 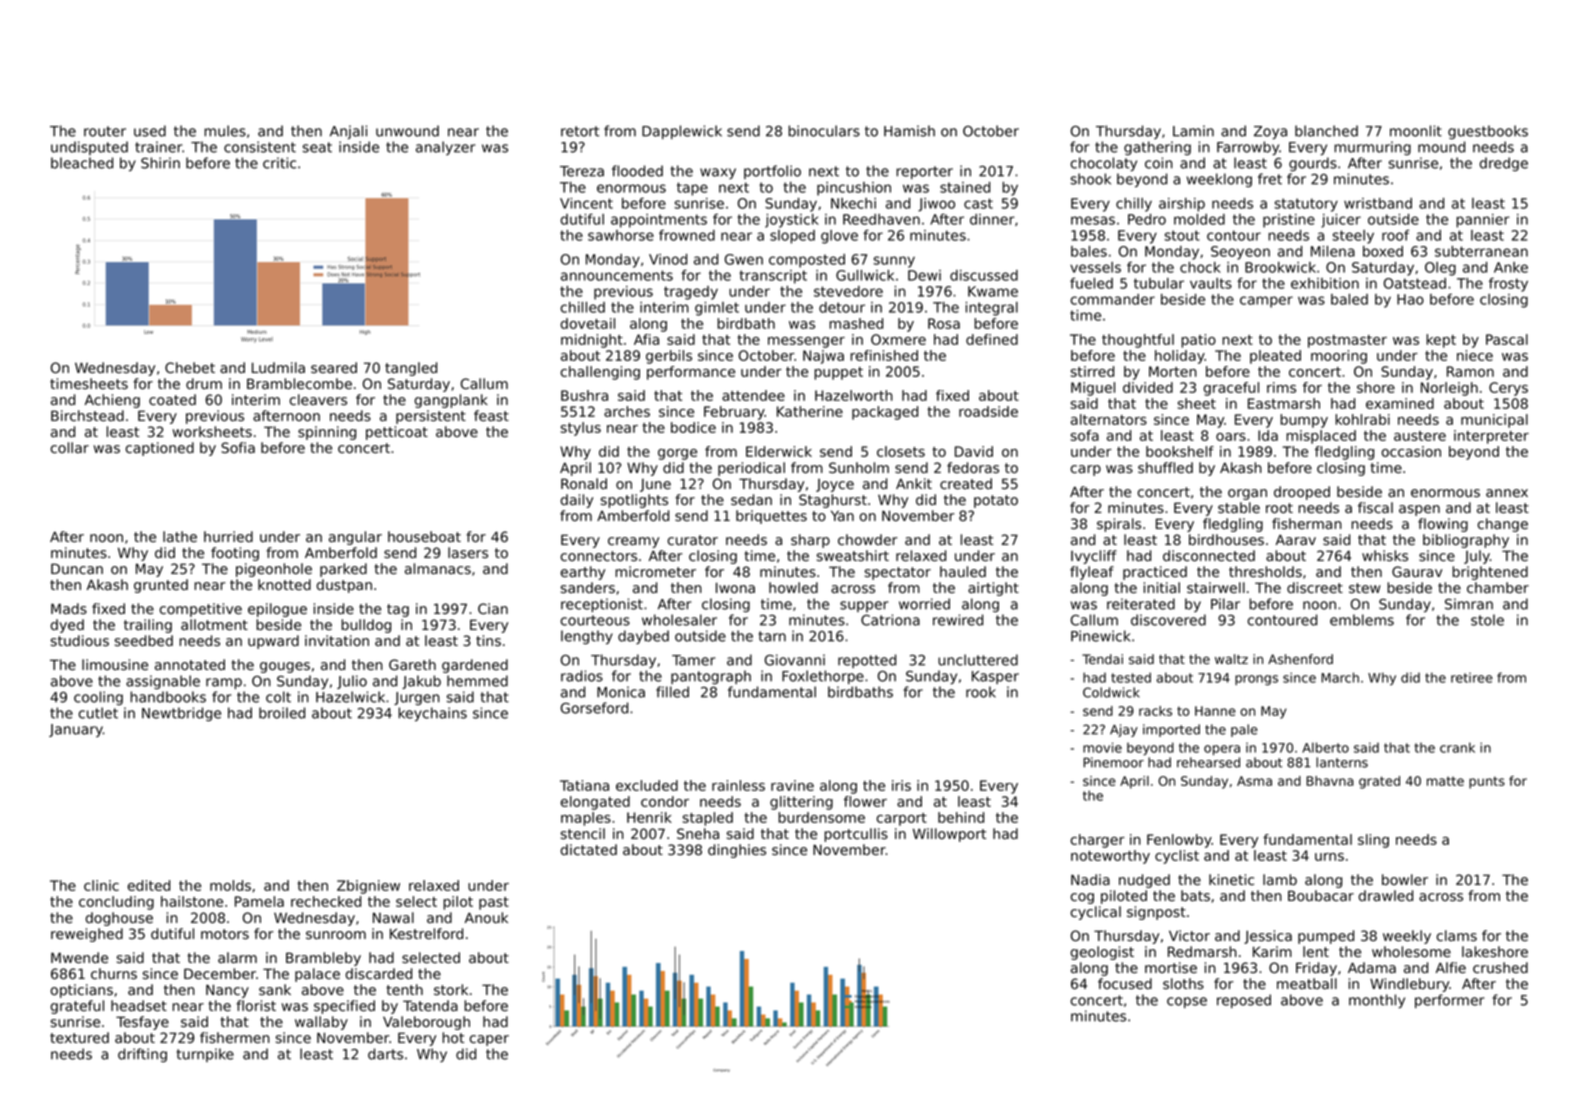 What do you see at coordinates (1472, 678) in the screenshot?
I see `retiree` at bounding box center [1472, 678].
